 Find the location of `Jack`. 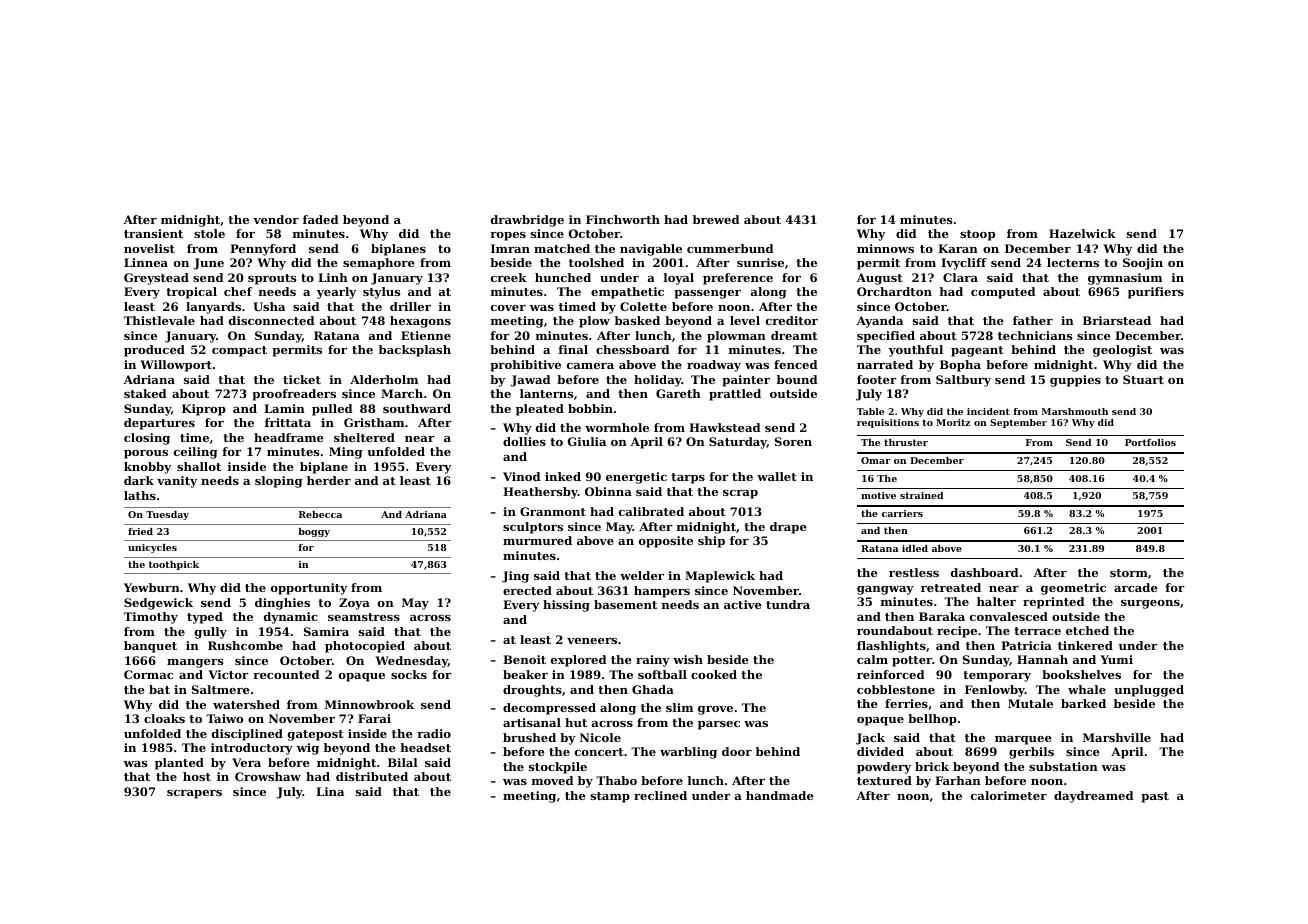

Jack is located at coordinates (870, 739).
